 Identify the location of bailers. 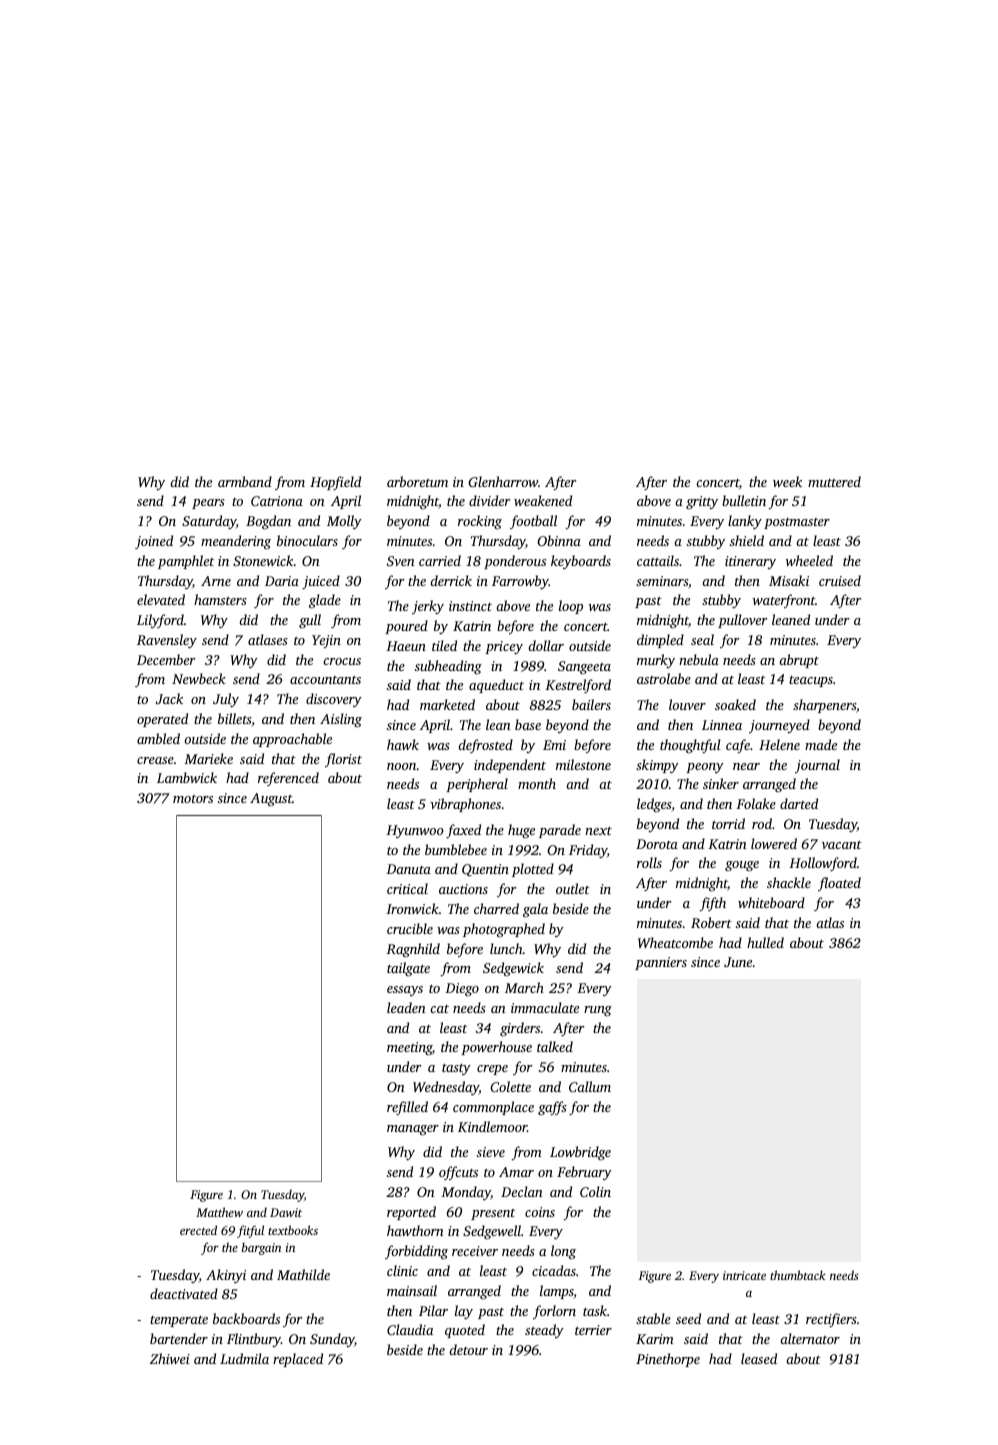
(591, 704).
